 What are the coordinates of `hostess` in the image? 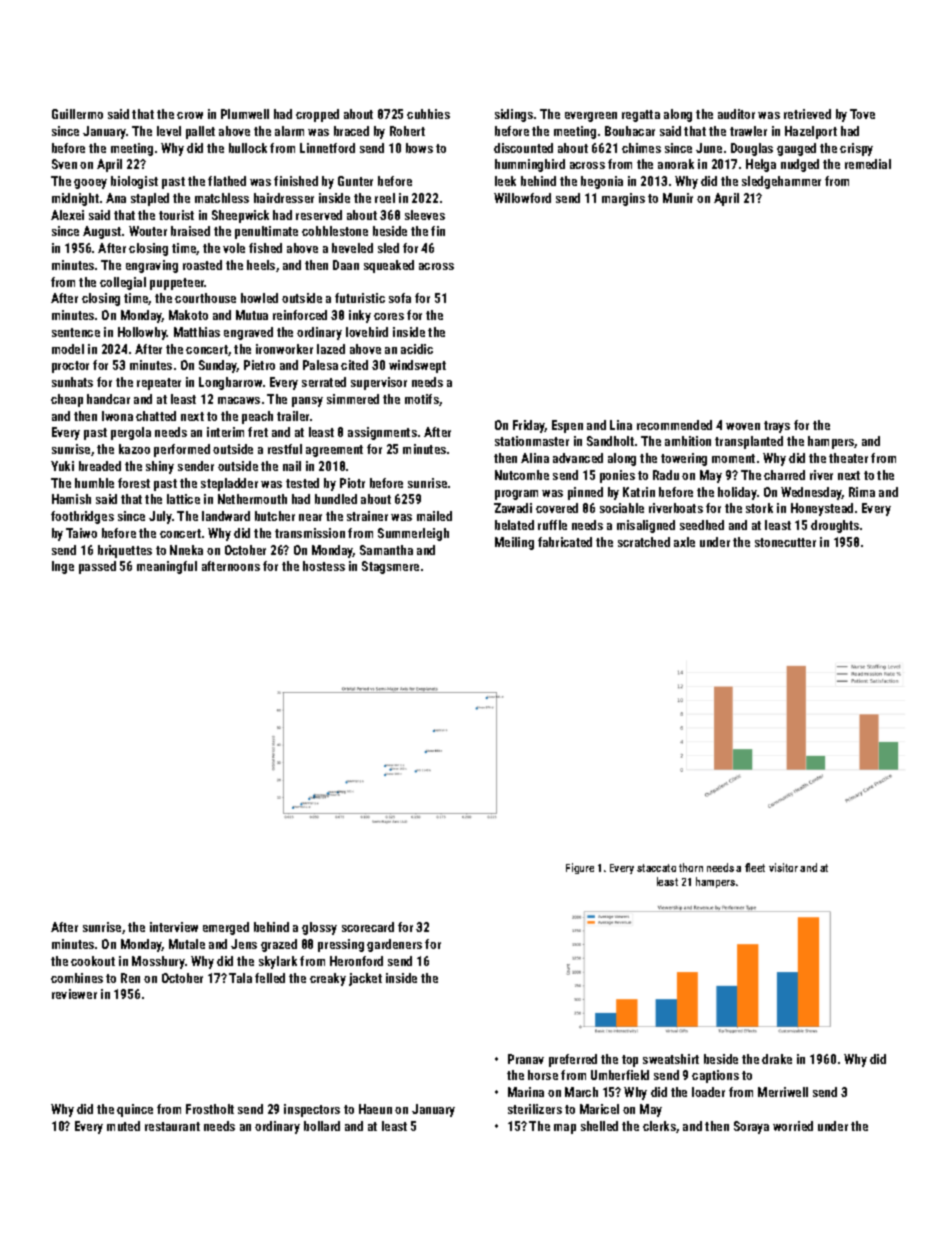 It's located at (324, 566).
